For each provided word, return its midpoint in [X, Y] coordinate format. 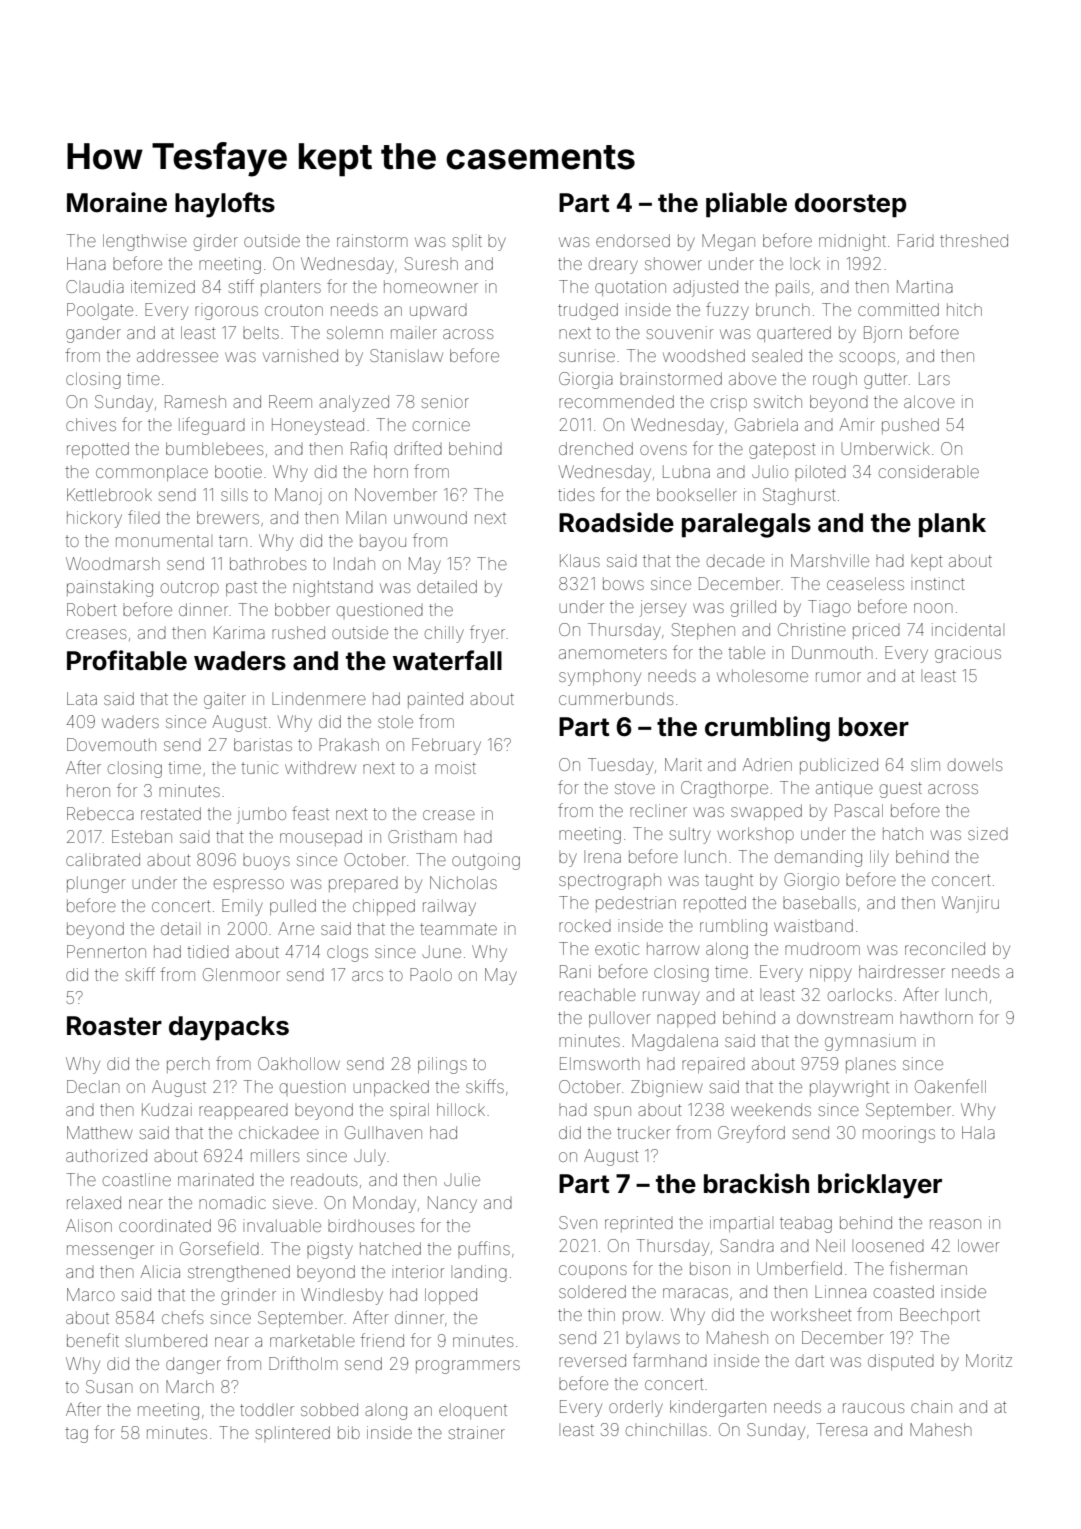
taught [729, 882]
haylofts [225, 205]
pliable [746, 205]
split [467, 242]
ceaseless [865, 583]
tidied [208, 951]
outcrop [190, 588]
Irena [602, 857]
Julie [462, 1179]
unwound [430, 517]
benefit [93, 1340]
